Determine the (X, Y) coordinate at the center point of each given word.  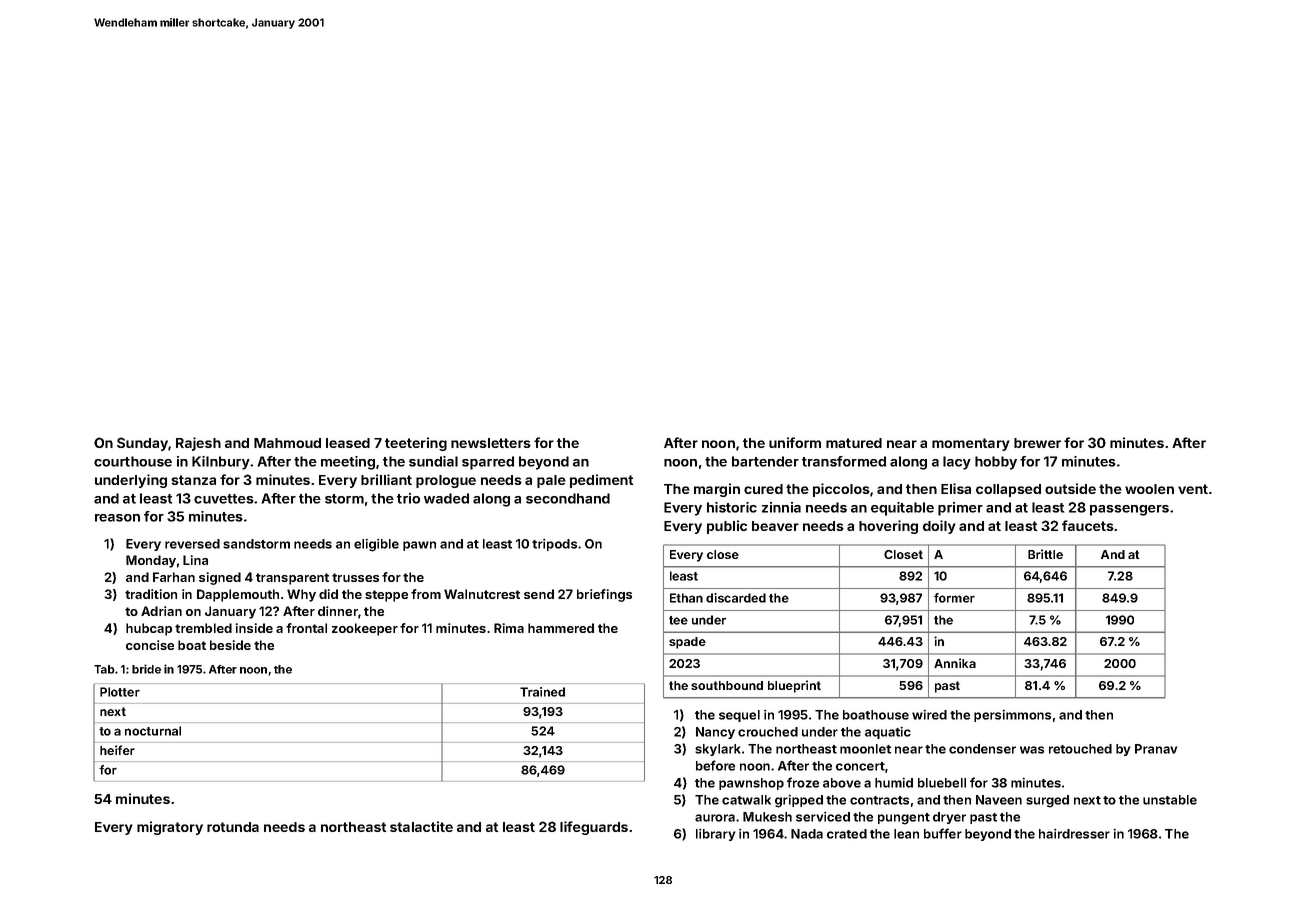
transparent (292, 579)
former (954, 598)
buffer (943, 833)
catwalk (746, 800)
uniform (795, 442)
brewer (1037, 443)
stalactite (421, 826)
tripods (554, 545)
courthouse (133, 461)
